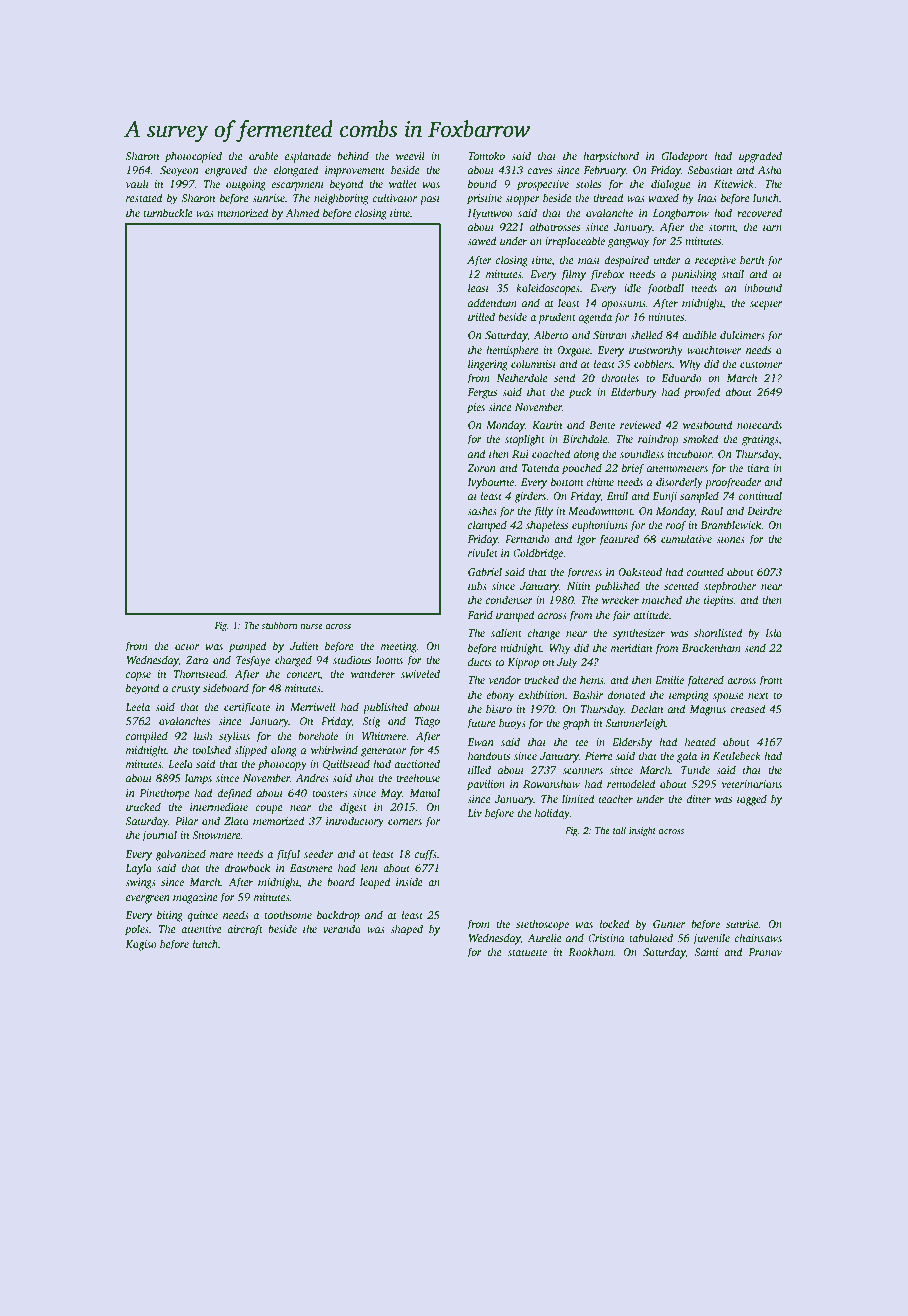 This image has height=1316, width=908. I want to click on wallet, so click(403, 183).
